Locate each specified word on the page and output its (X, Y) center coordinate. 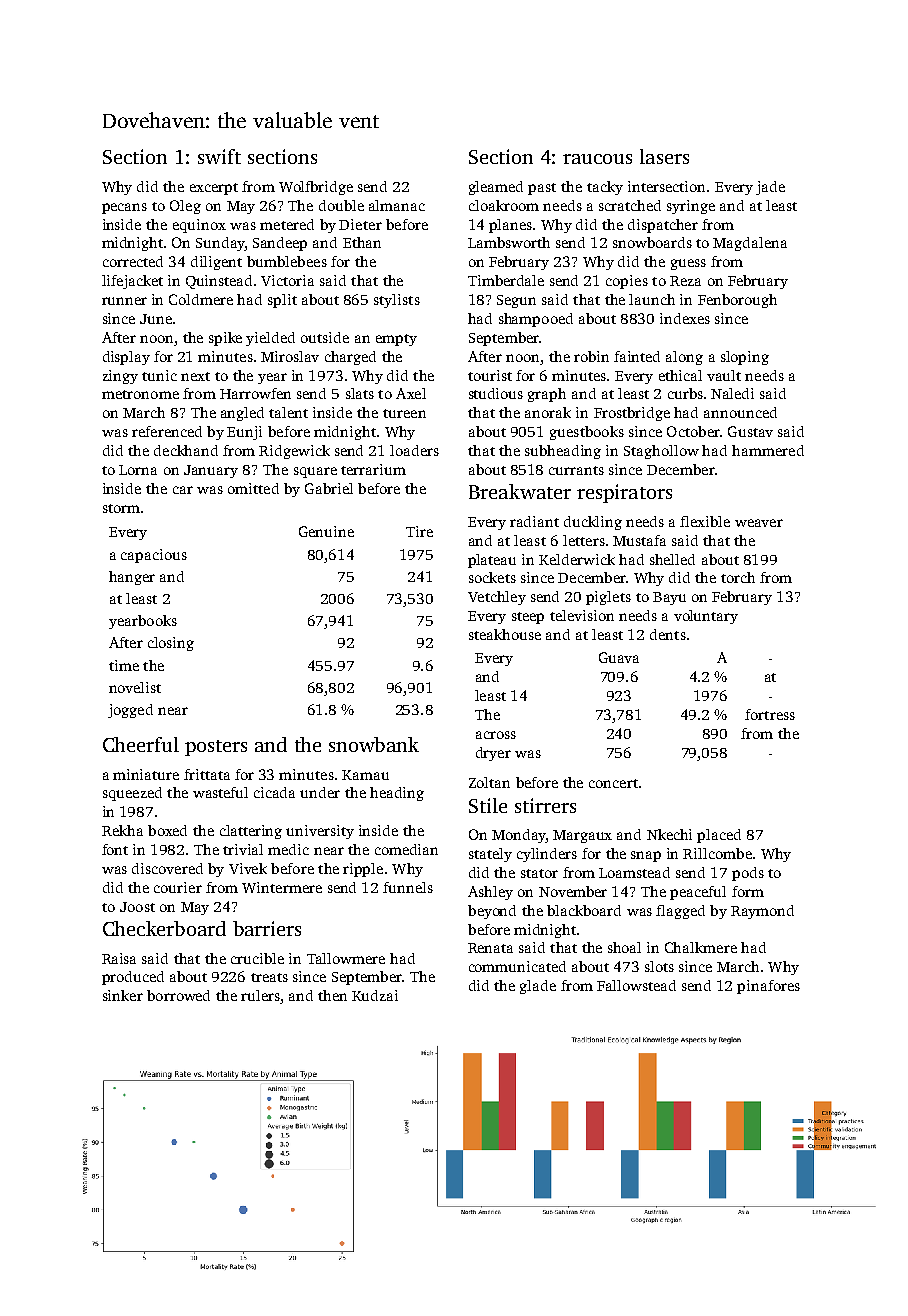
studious (496, 393)
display (126, 358)
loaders (414, 450)
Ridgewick (294, 452)
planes (510, 226)
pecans (124, 208)
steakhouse (505, 634)
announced (740, 412)
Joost (137, 907)
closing (171, 644)
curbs (685, 393)
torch (738, 577)
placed (719, 836)
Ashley (490, 893)
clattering (251, 832)
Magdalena (750, 244)
